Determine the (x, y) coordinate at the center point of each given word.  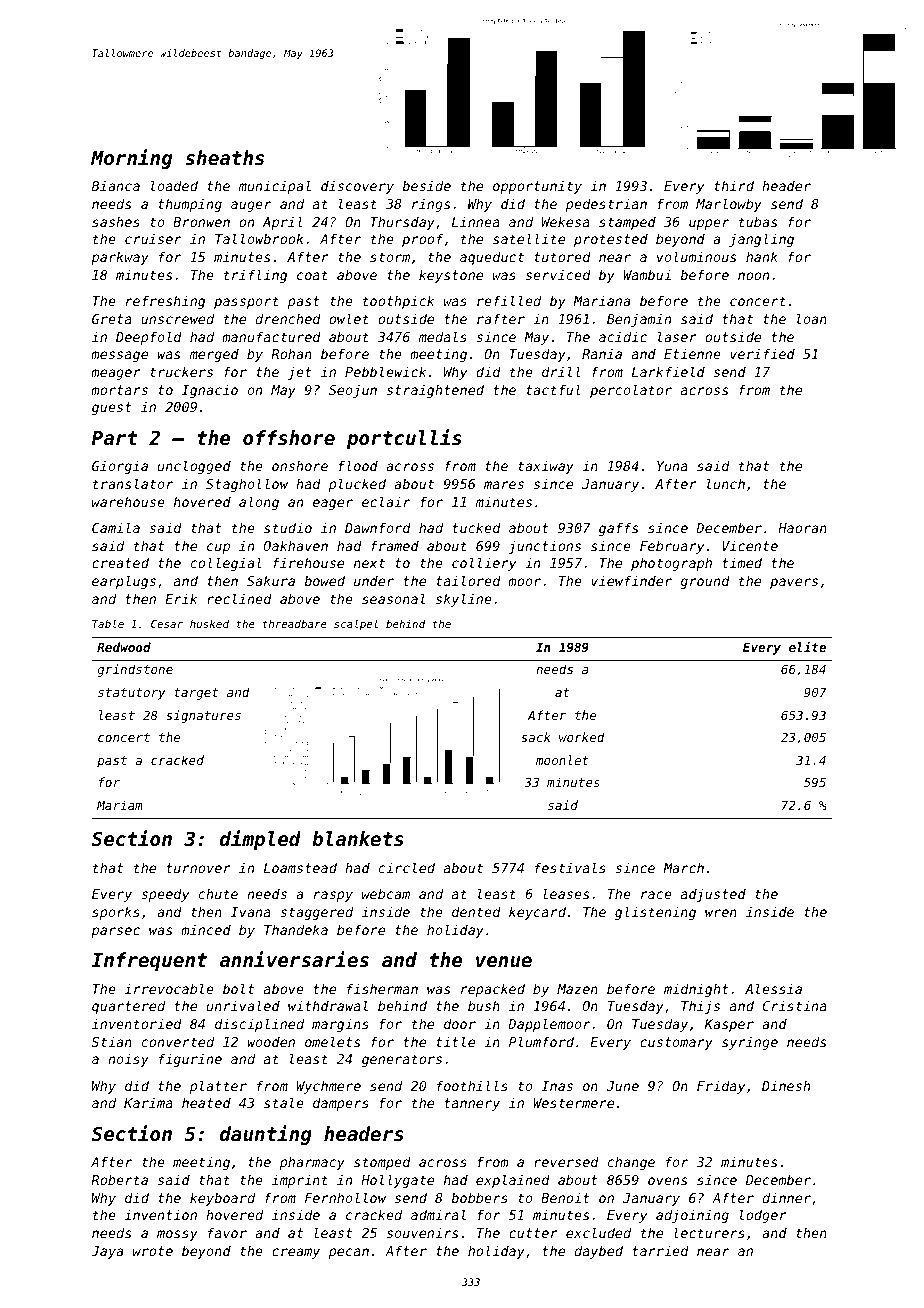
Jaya (107, 1252)
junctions (544, 547)
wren (721, 913)
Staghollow (247, 485)
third (734, 185)
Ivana (251, 912)
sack (536, 737)
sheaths (224, 157)
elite (807, 646)
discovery (357, 187)
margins (340, 1025)
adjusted (713, 895)
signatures (203, 716)
